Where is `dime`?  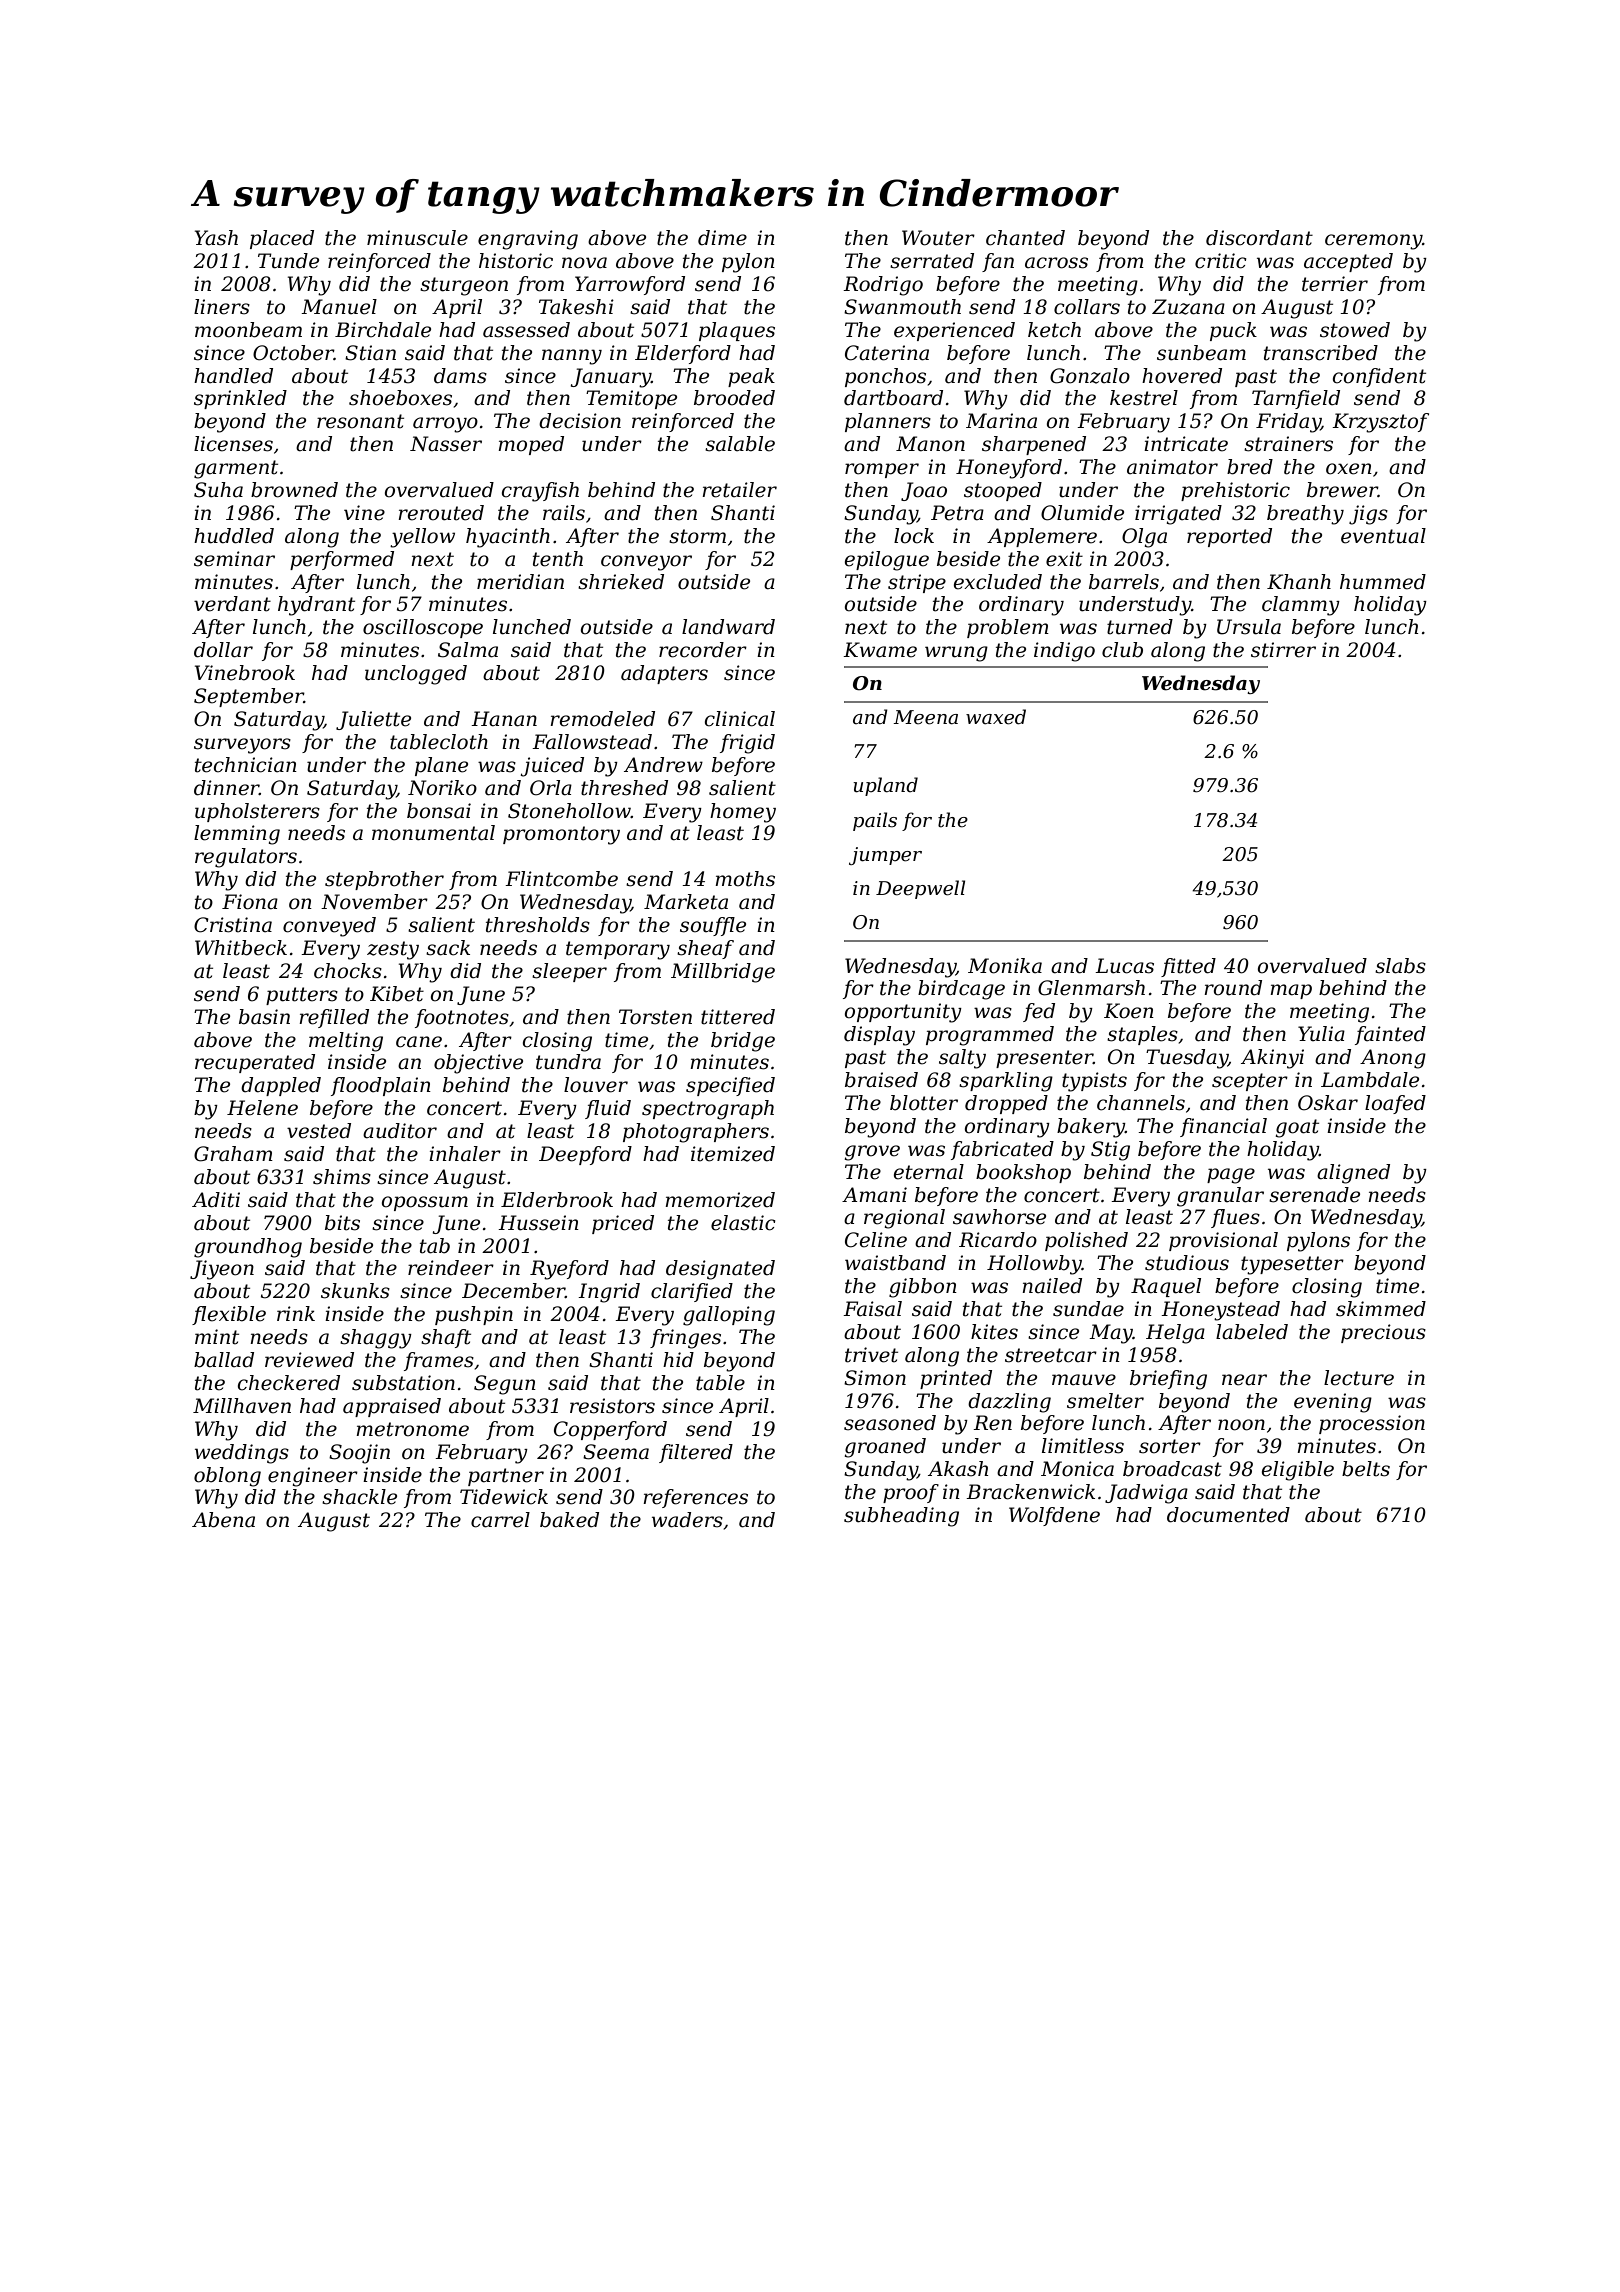 dime is located at coordinates (722, 238).
